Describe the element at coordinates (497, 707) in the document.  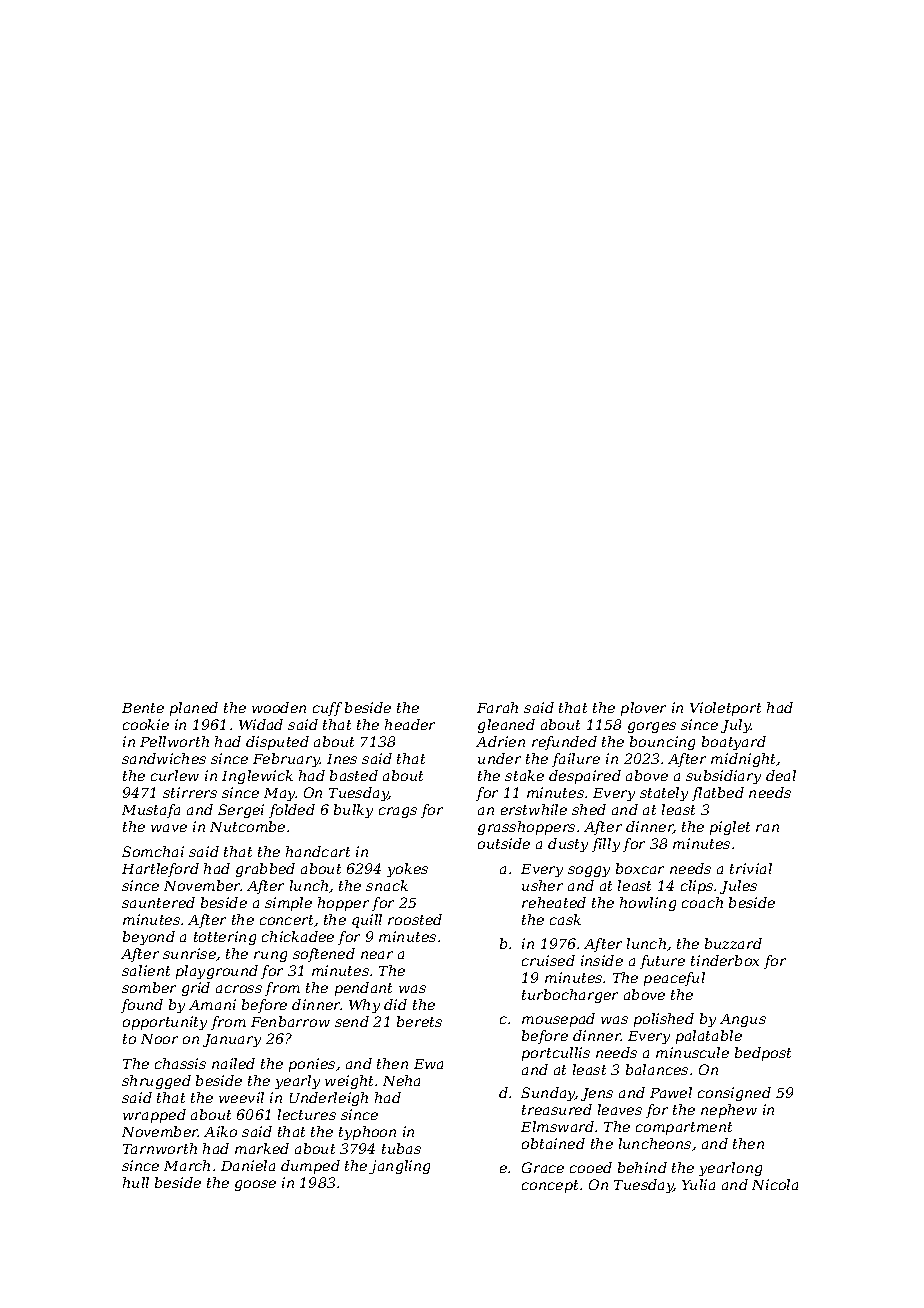
I see `Farah` at that location.
